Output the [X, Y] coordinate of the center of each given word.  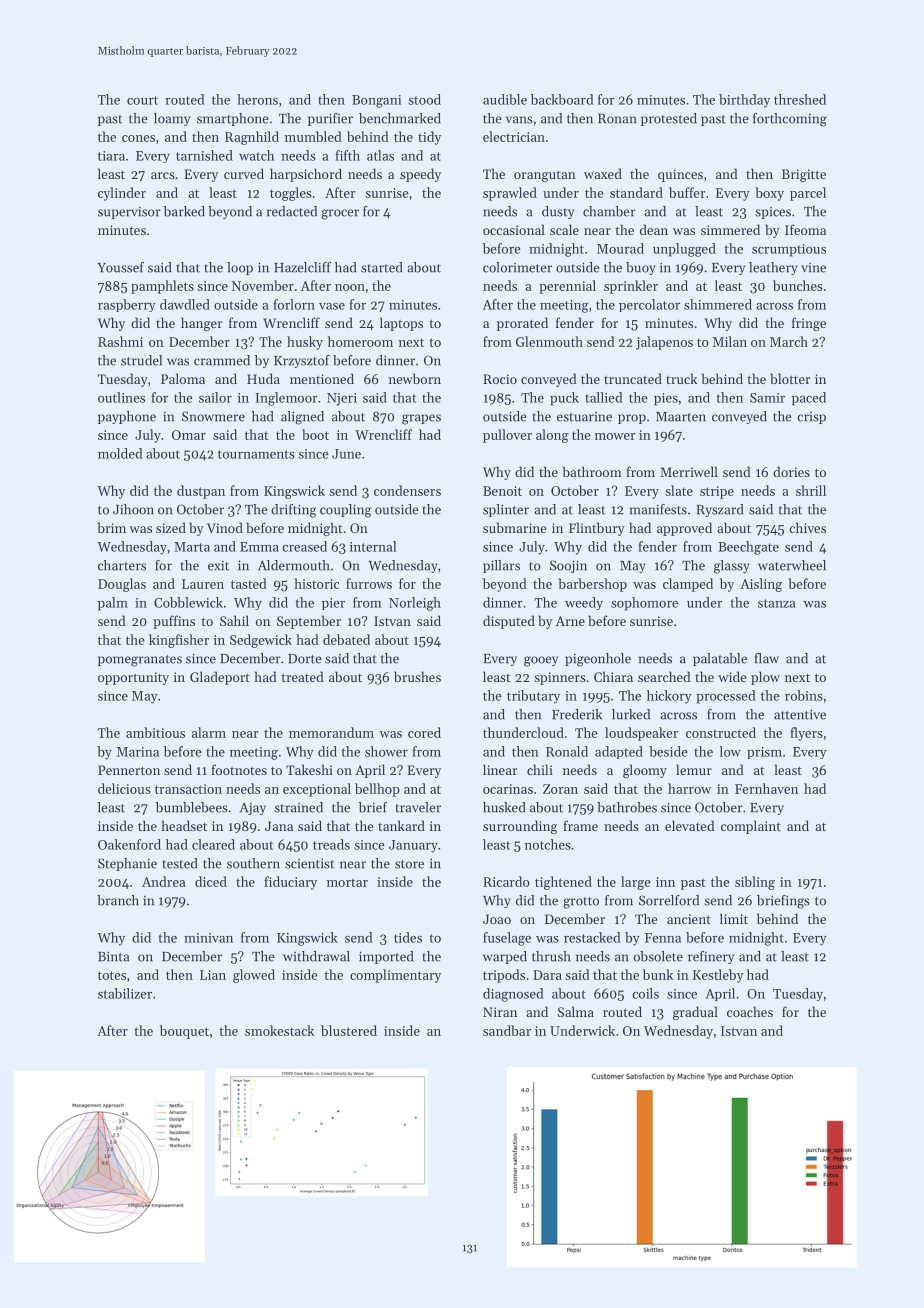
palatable [720, 659]
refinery [711, 957]
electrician [514, 136]
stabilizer [125, 993]
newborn [415, 378]
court [142, 100]
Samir [767, 398]
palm [113, 604]
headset [184, 825]
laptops [401, 324]
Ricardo [506, 881]
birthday [744, 101]
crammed [222, 360]
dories [791, 471]
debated [346, 639]
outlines [121, 397]
